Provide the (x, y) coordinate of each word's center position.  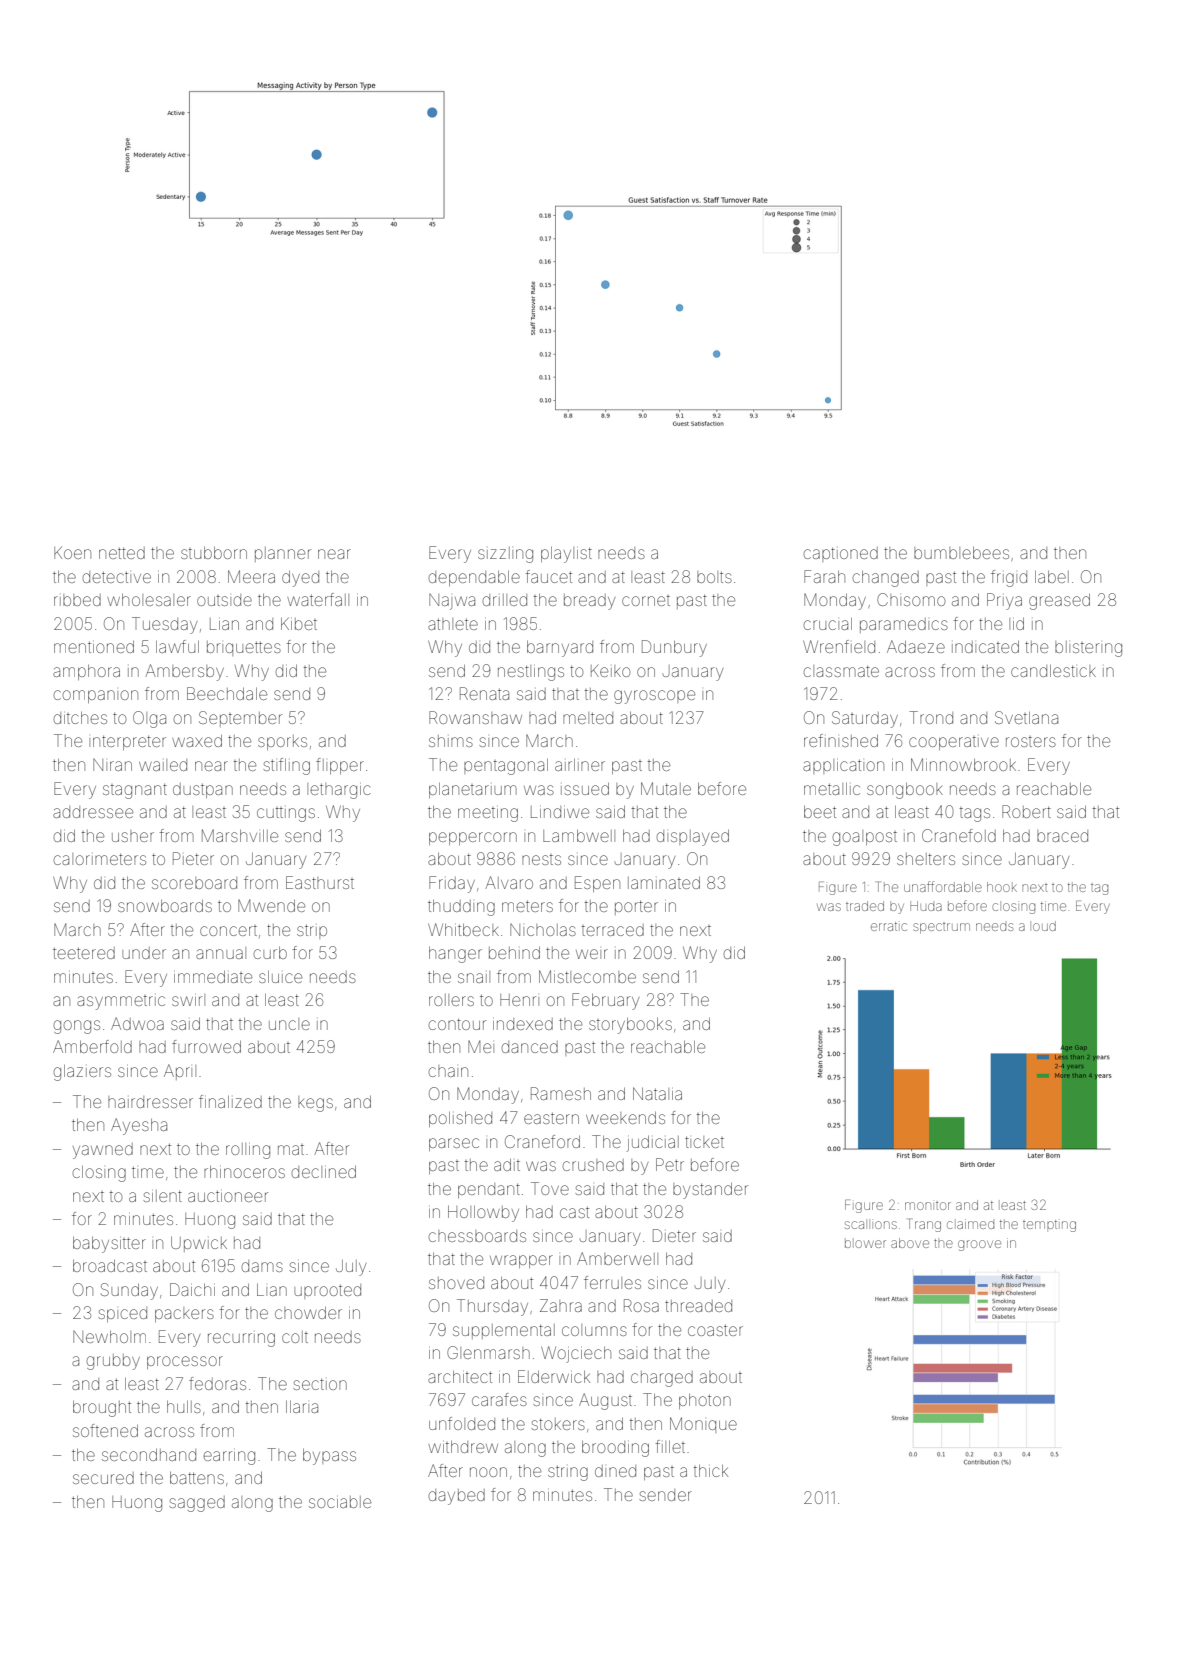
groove (979, 1245)
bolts (714, 577)
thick (710, 1471)
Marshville (240, 835)
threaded (698, 1306)
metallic (832, 789)
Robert (1026, 811)
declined (324, 1172)
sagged (197, 1504)
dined (615, 1471)
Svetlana (1026, 717)
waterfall (318, 599)
